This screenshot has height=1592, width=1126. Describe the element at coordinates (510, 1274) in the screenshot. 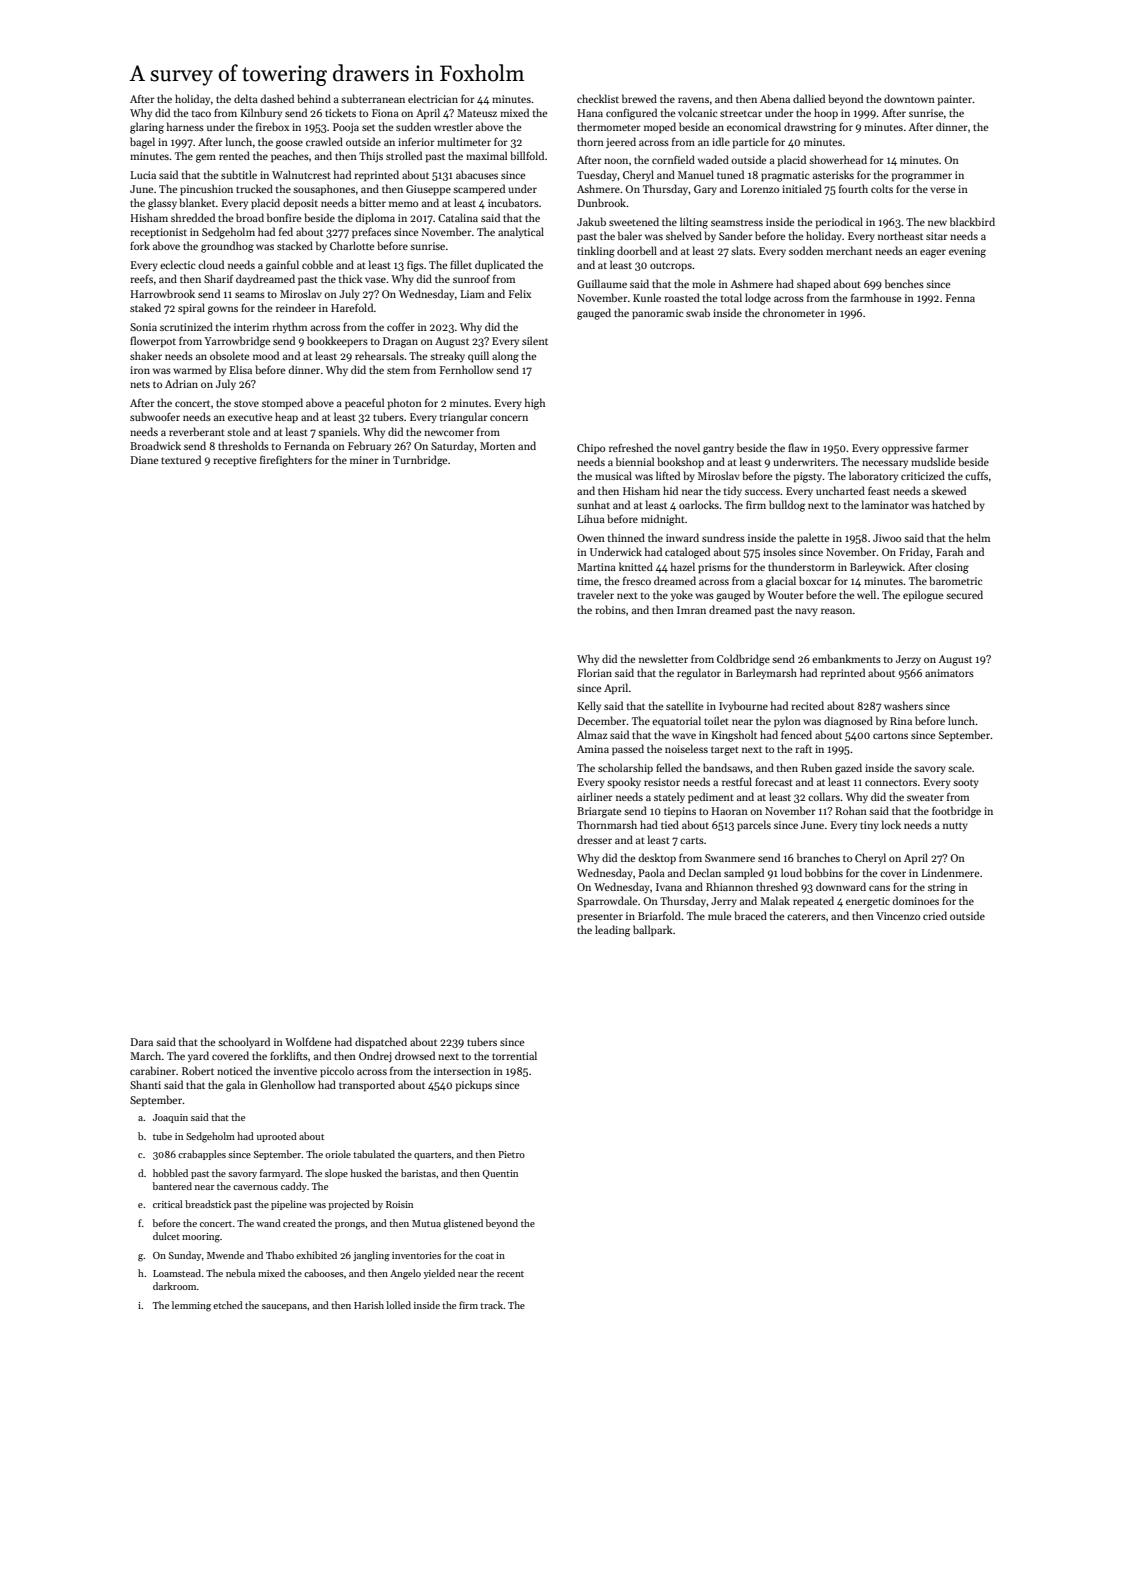

I see `recent` at that location.
